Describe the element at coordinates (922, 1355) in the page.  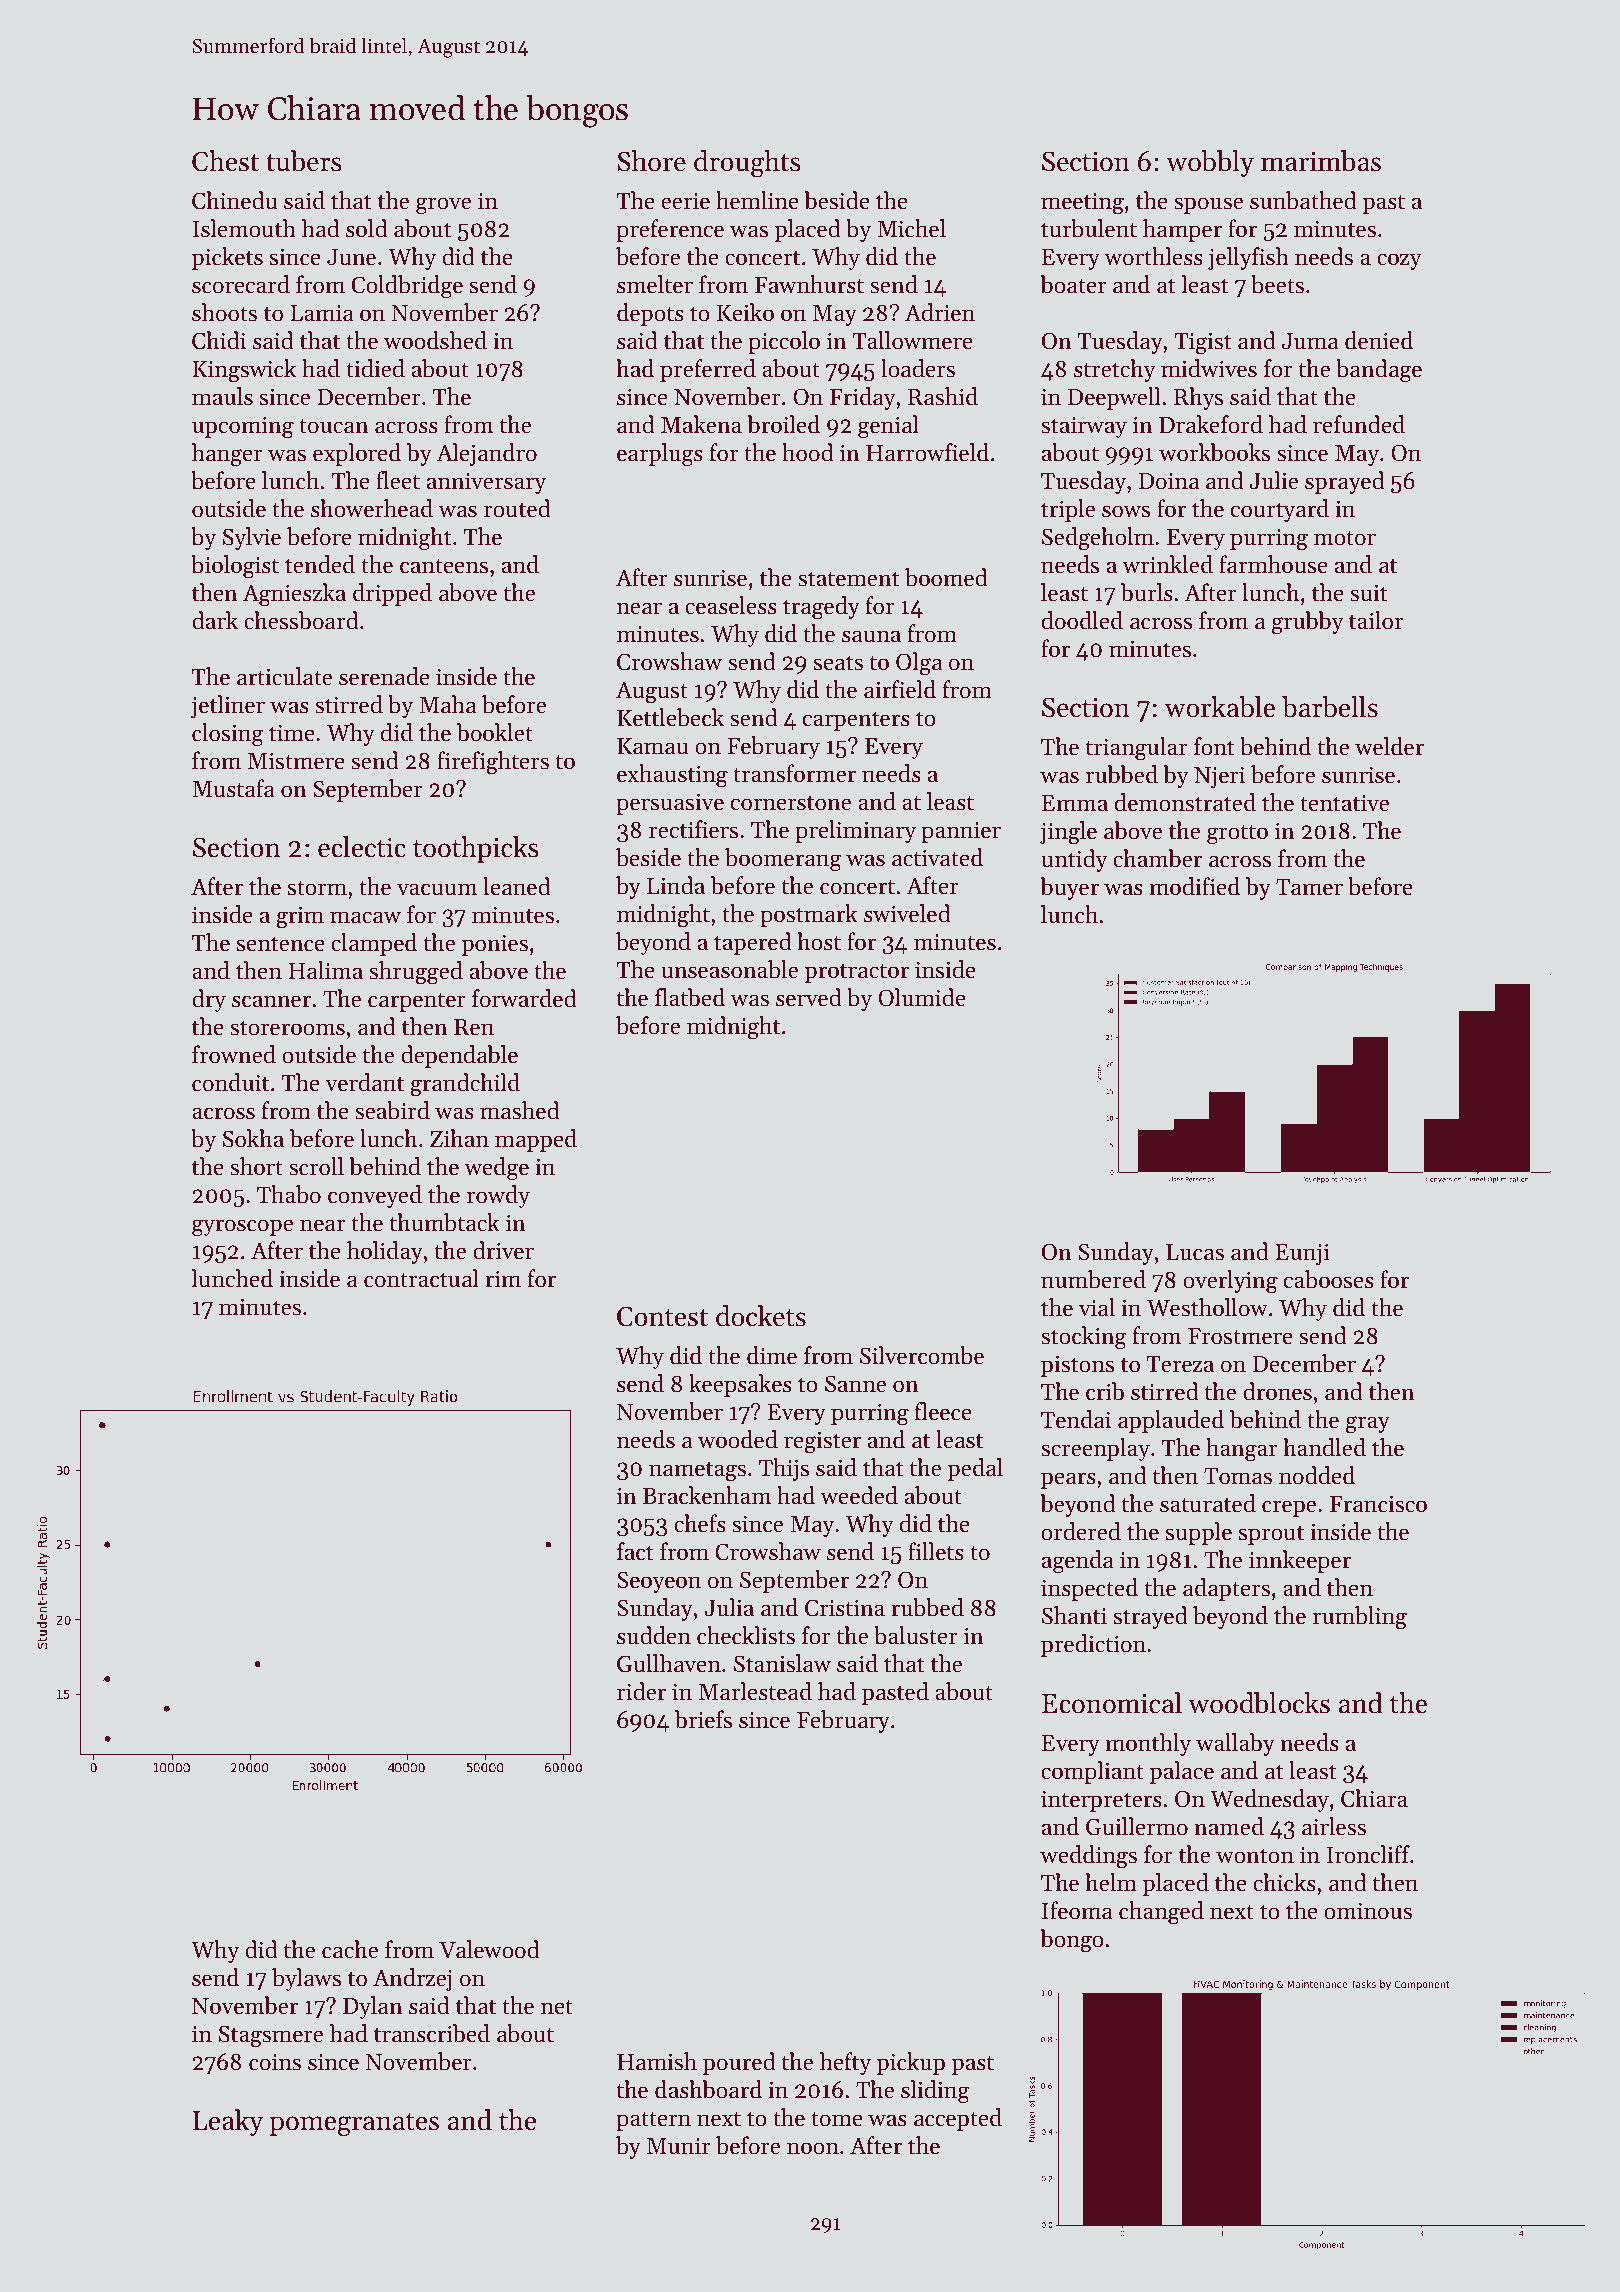
I see `Silvercombe` at that location.
